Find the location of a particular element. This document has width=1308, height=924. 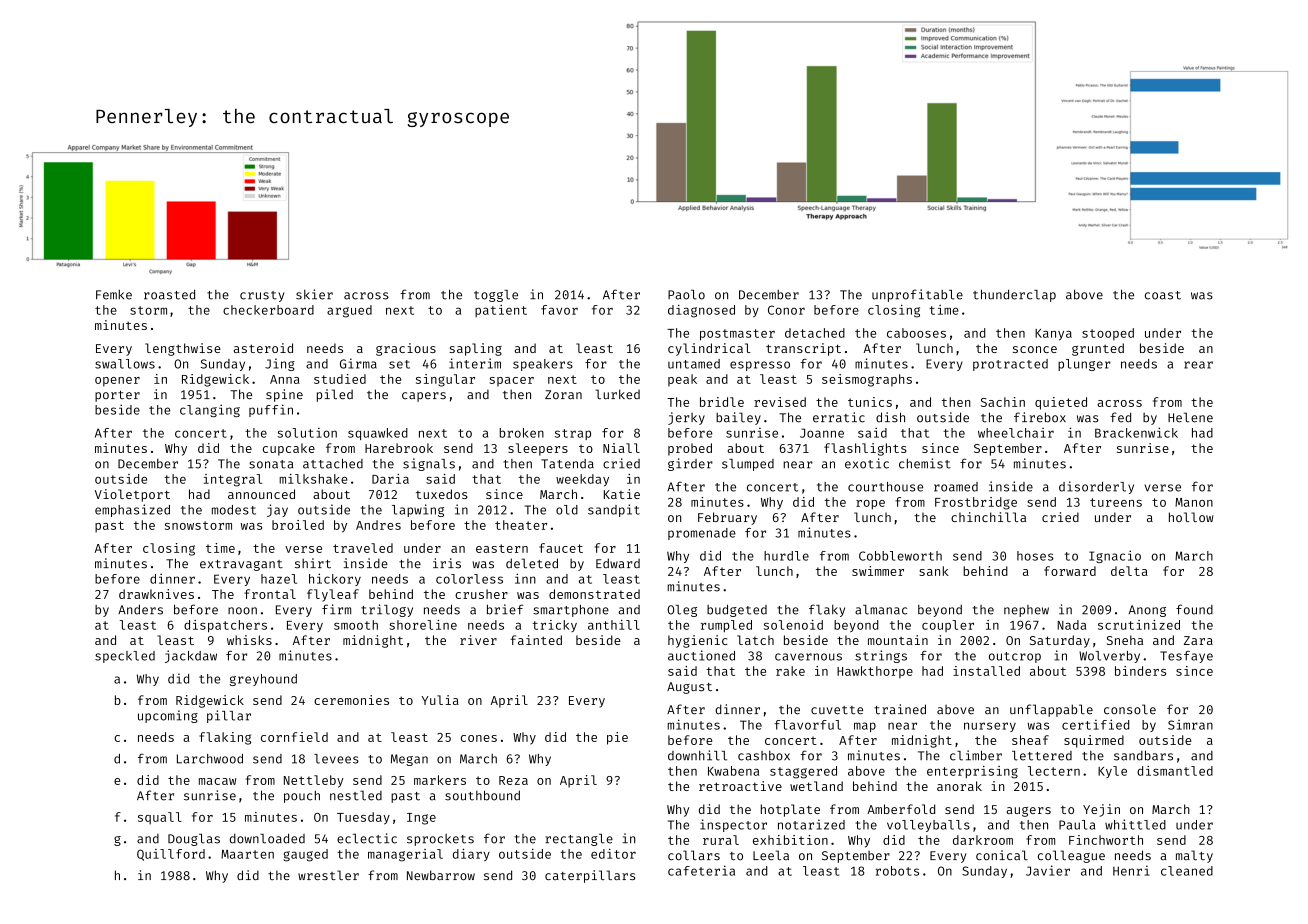

grunted is located at coordinates (1098, 349).
